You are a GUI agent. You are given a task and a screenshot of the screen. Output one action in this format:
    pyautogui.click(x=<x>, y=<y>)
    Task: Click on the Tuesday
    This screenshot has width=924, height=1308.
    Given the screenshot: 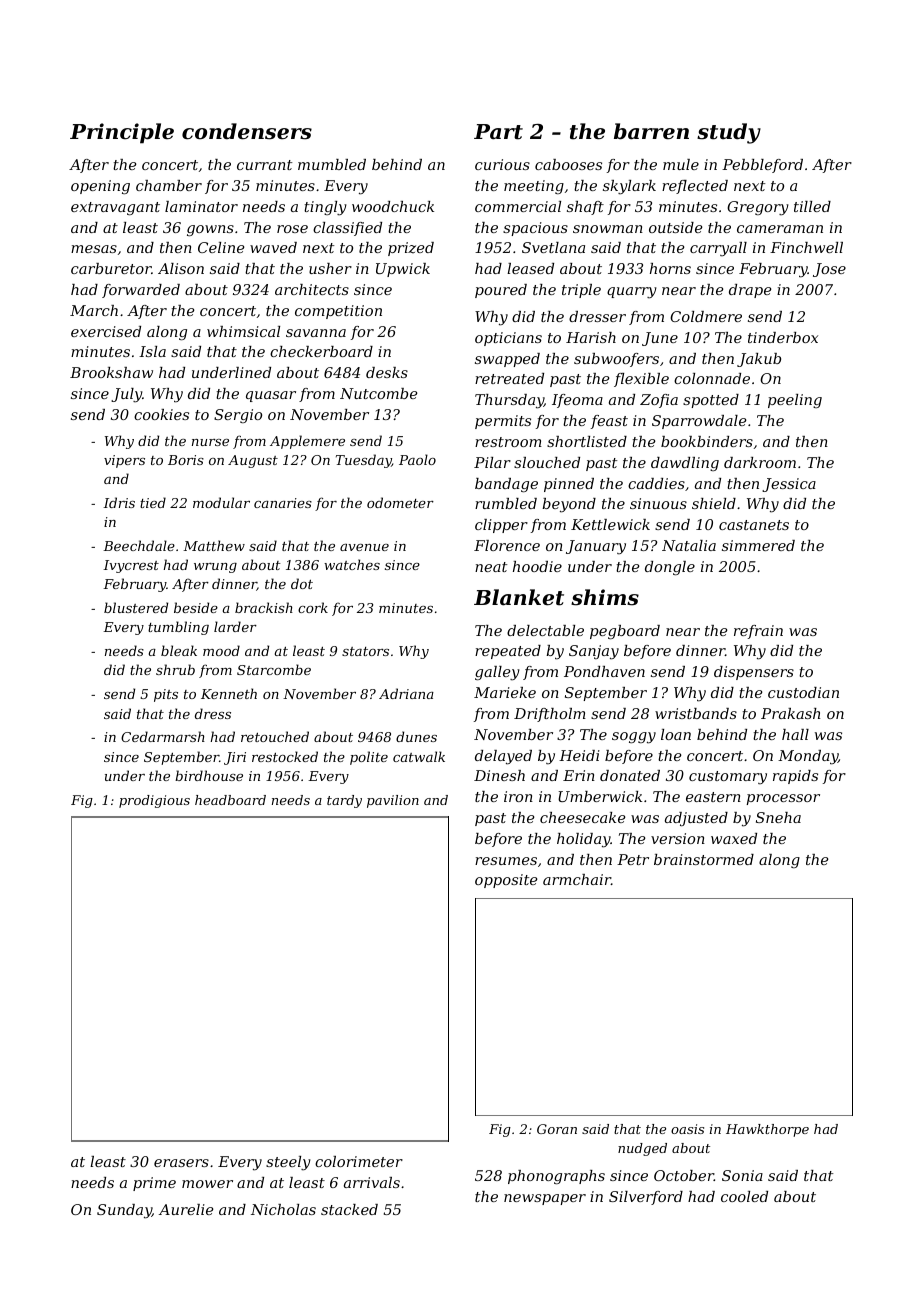 What is the action you would take?
    pyautogui.click(x=364, y=461)
